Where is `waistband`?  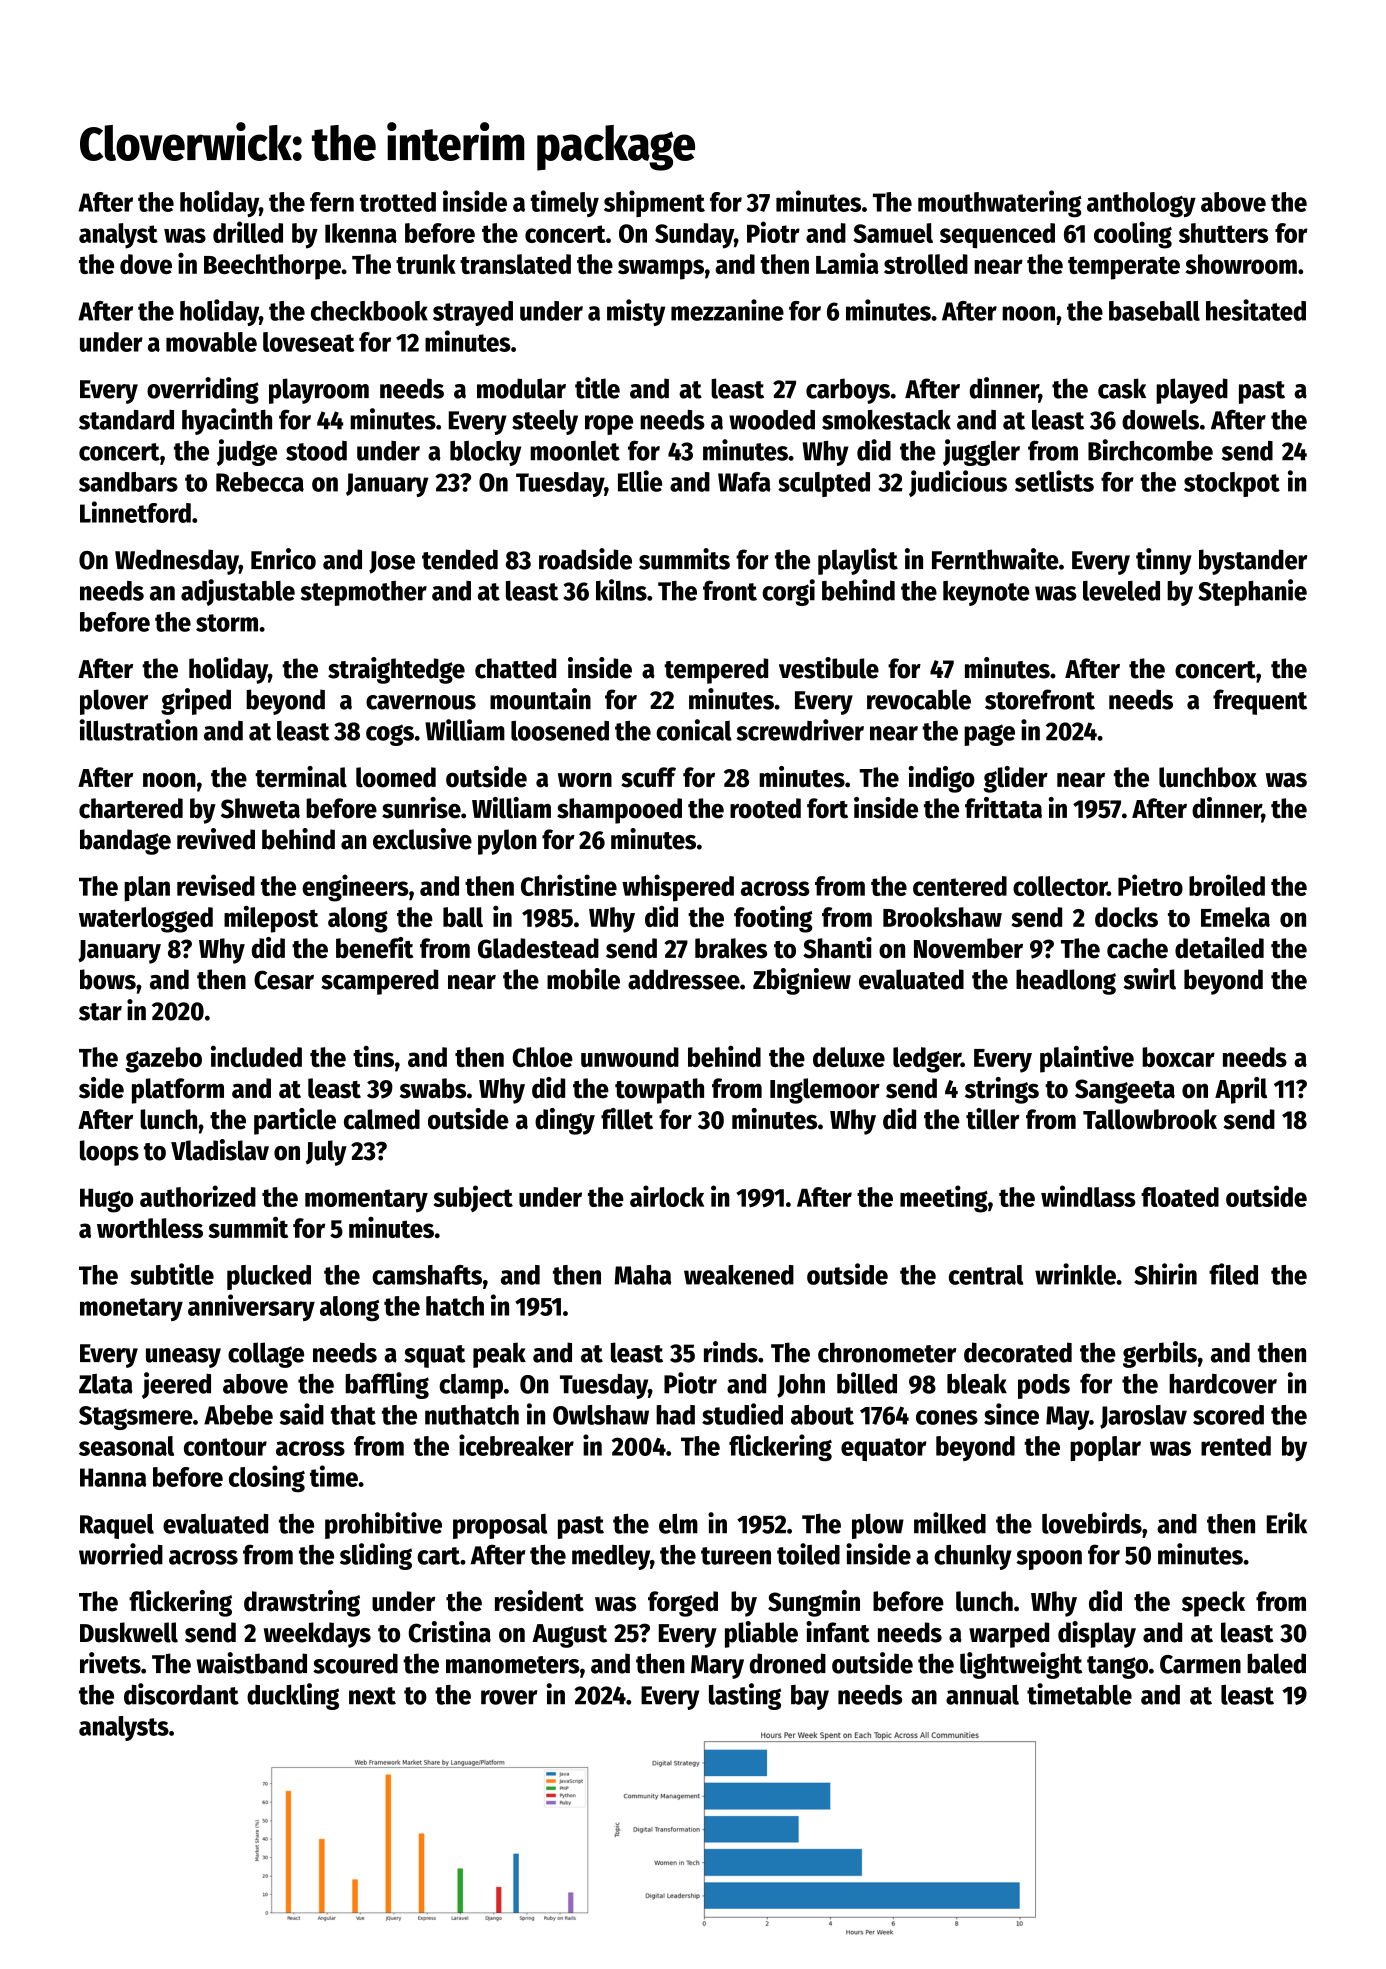
waistband is located at coordinates (251, 1663).
